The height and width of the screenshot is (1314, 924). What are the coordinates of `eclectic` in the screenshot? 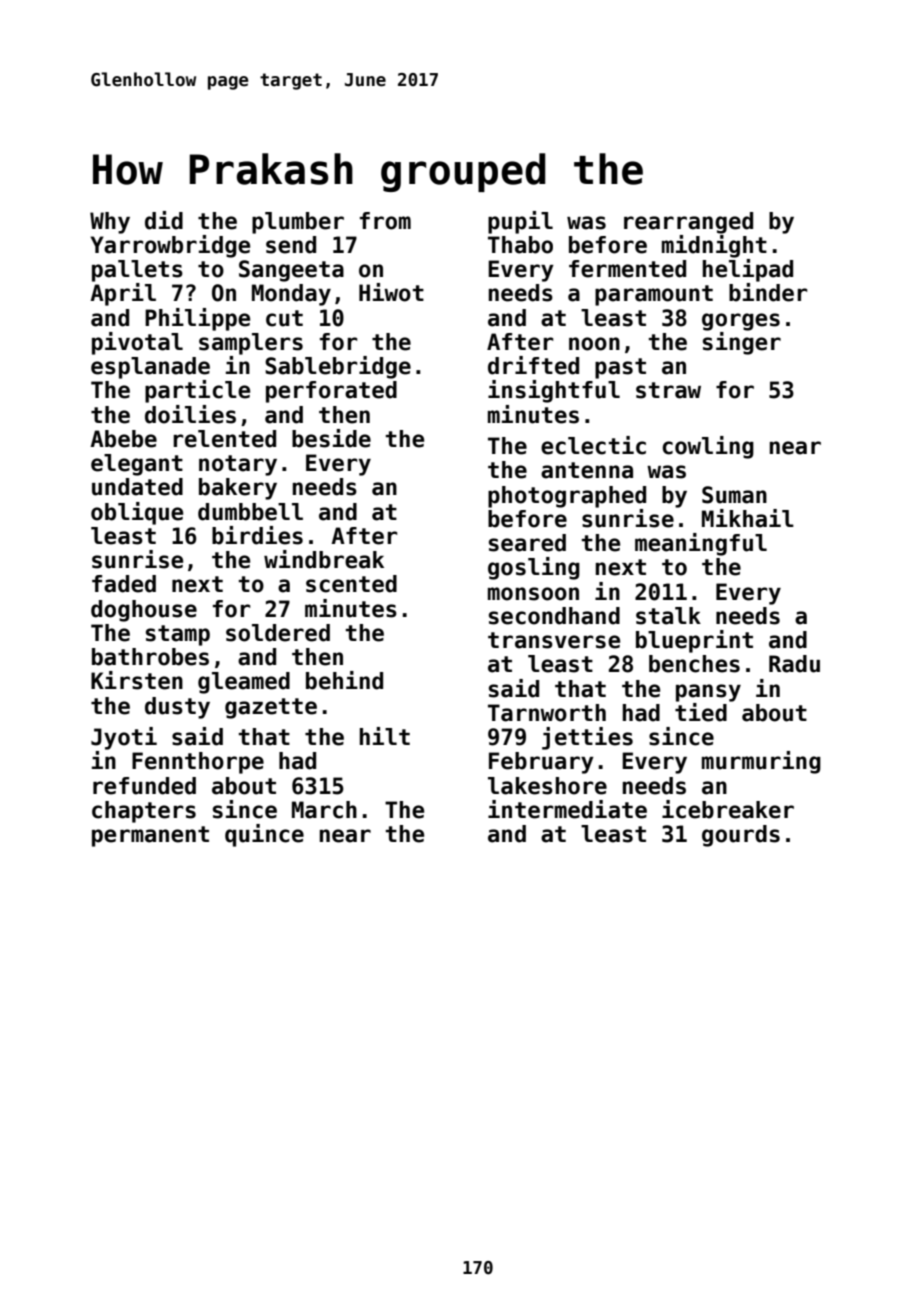 It's located at (593, 445).
